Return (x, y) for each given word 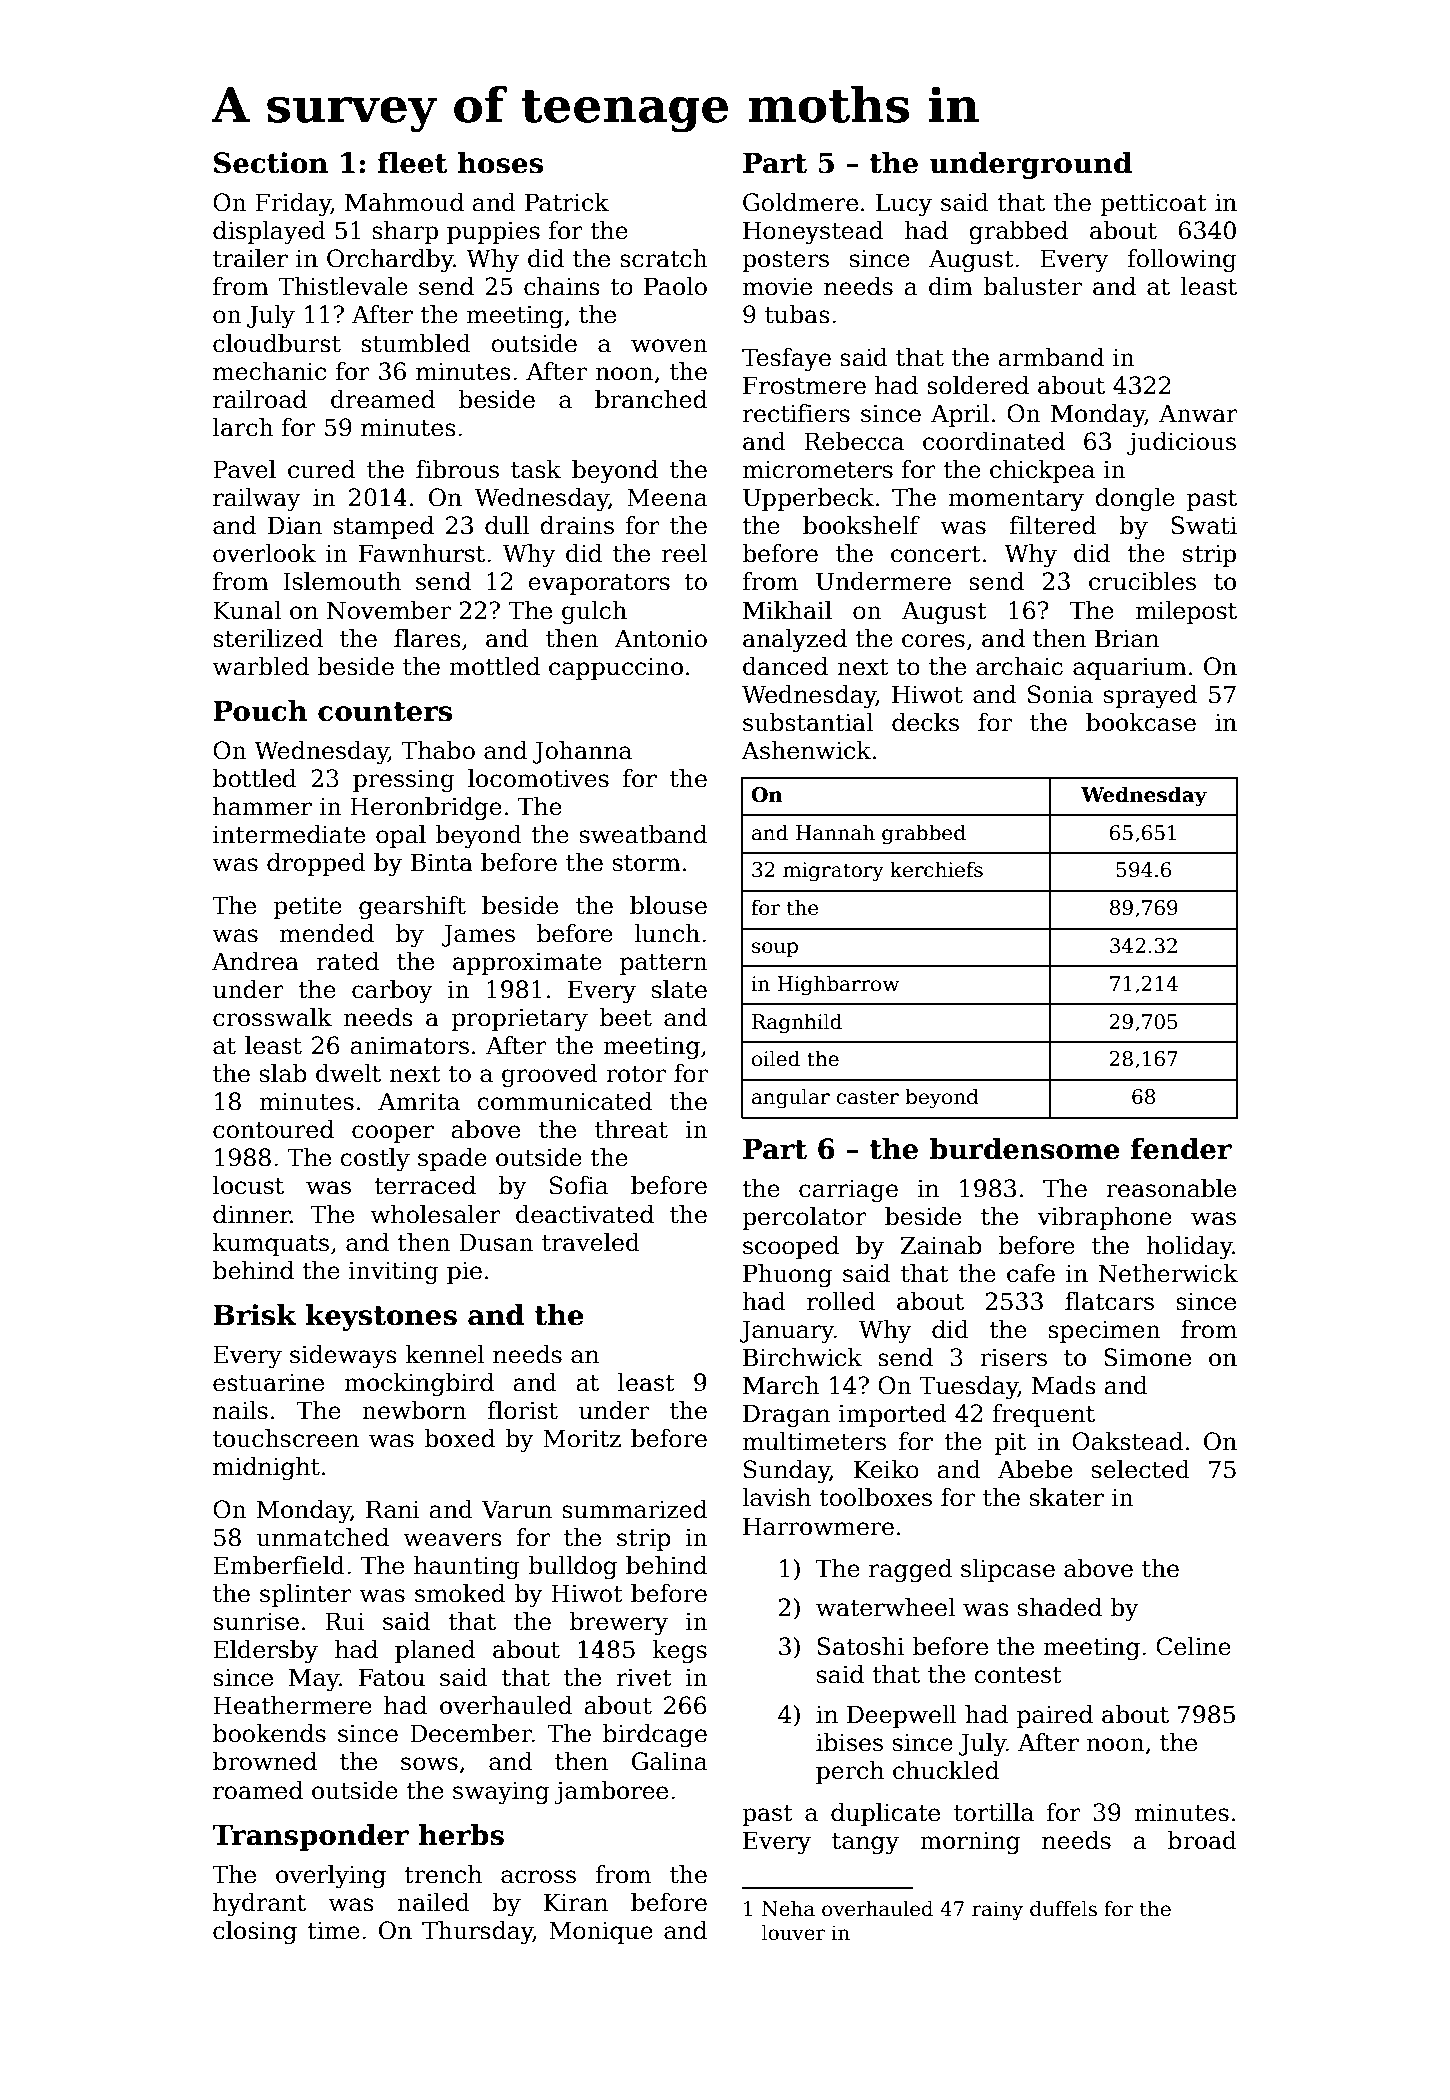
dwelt (348, 1073)
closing (255, 1932)
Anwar (1198, 413)
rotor (636, 1074)
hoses (500, 163)
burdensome (1024, 1149)
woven (669, 346)
